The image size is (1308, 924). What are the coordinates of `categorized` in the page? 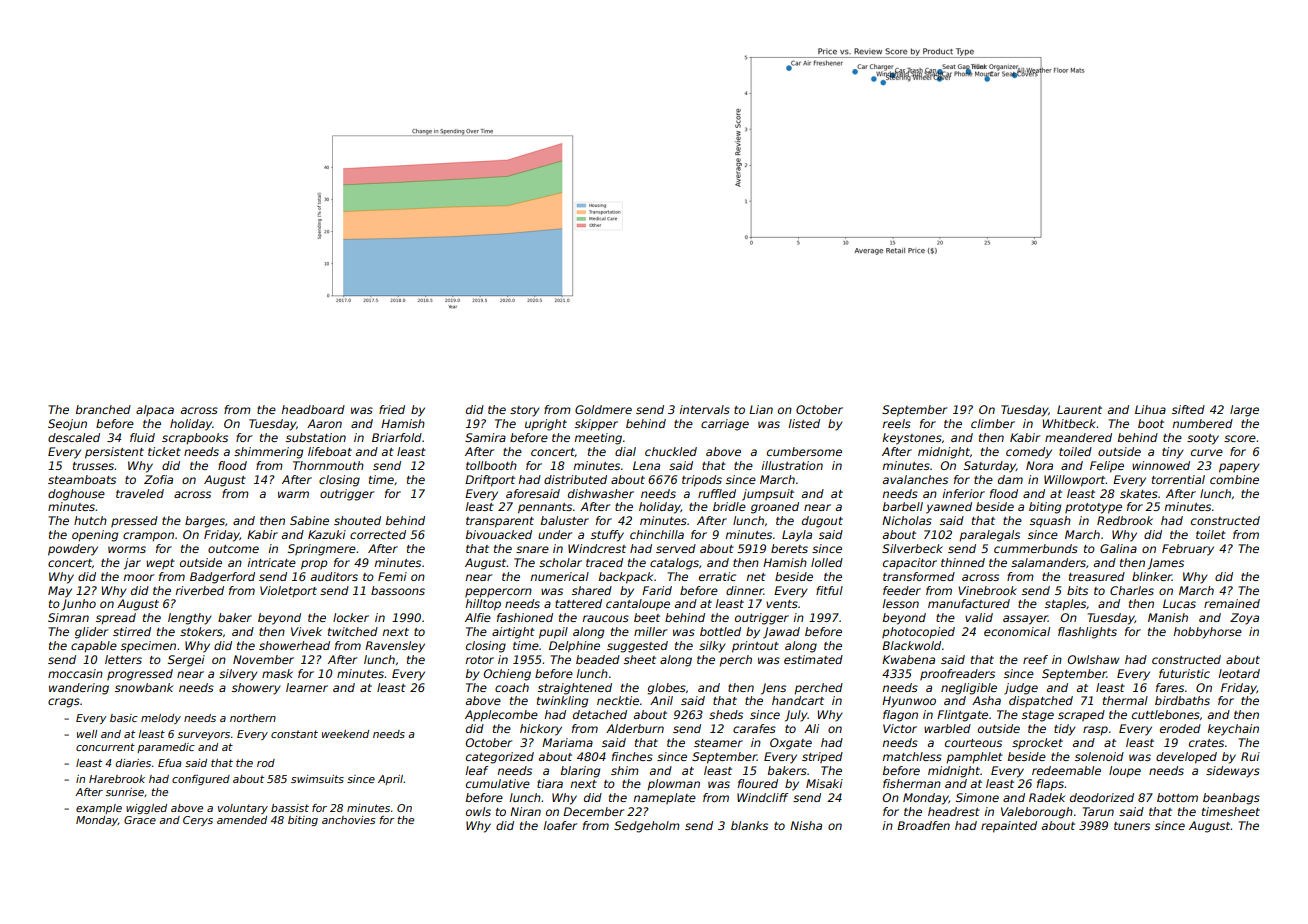 It's located at (500, 758).
